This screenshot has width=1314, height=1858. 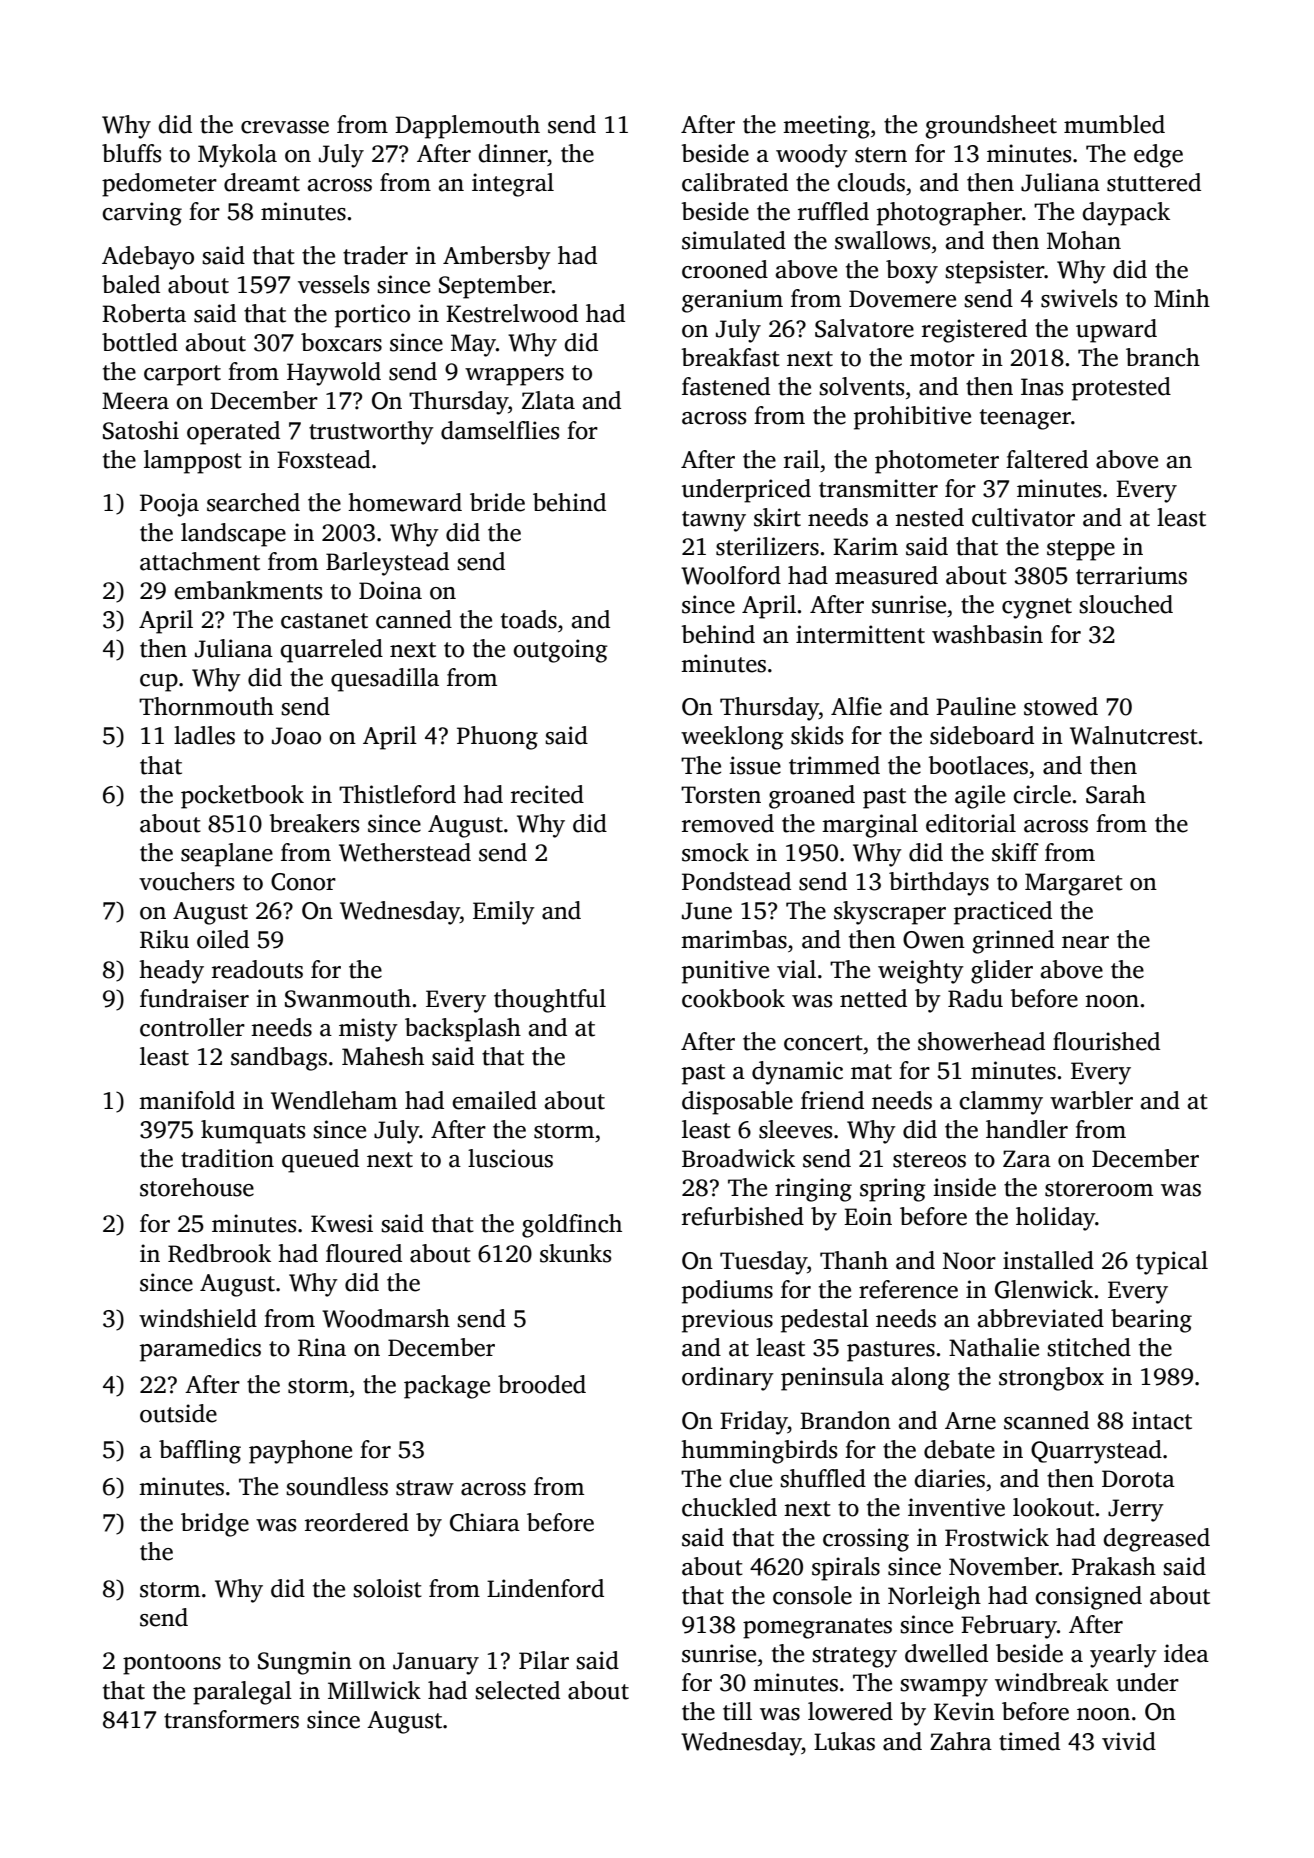 I want to click on Emily, so click(x=504, y=913).
